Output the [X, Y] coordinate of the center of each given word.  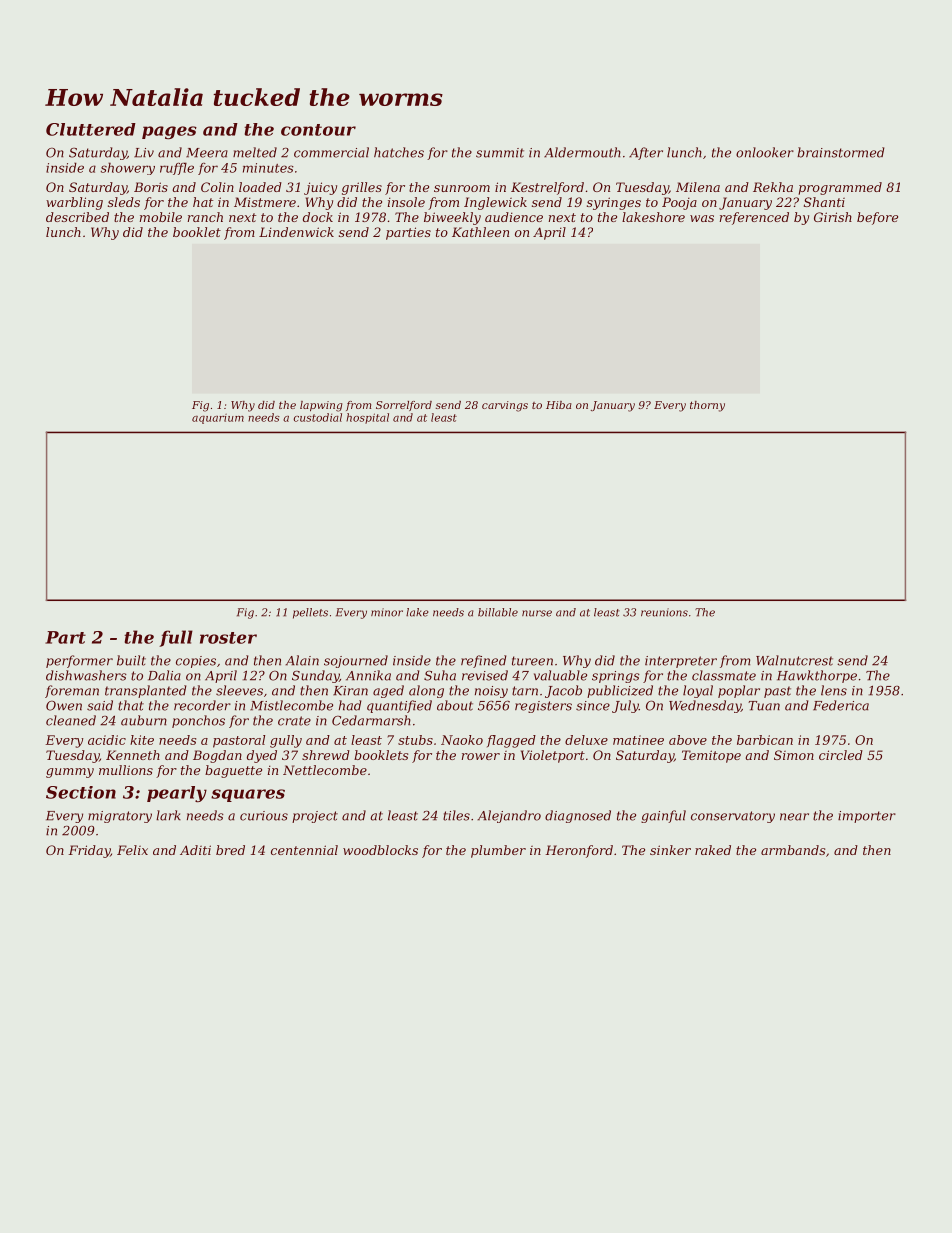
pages [169, 132]
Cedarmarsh [371, 720]
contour [318, 130]
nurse [537, 613]
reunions [664, 612]
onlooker [765, 152]
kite [142, 740]
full [176, 638]
